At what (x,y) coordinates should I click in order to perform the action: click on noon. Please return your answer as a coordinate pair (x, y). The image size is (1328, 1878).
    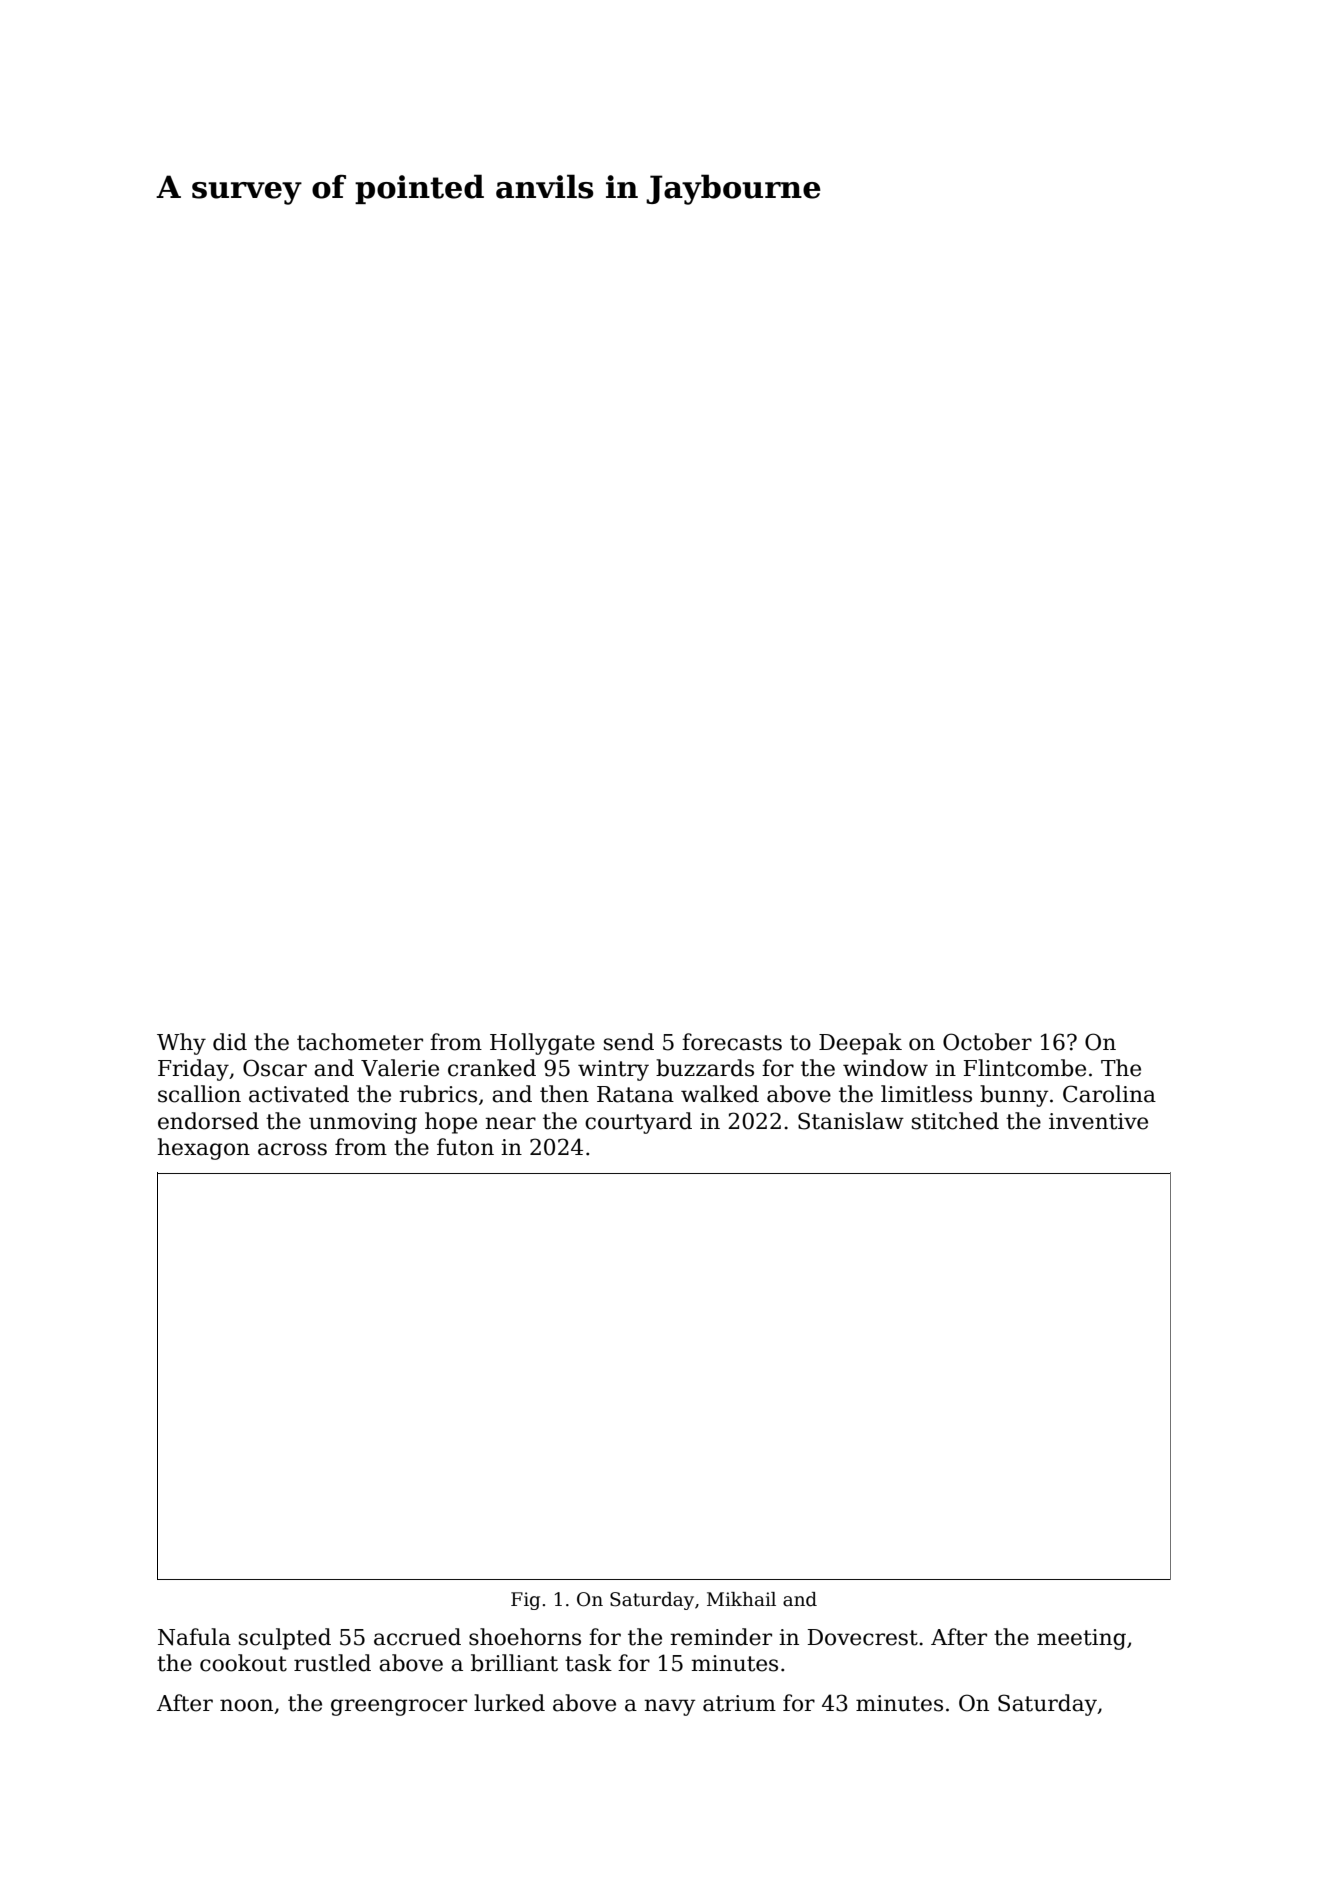
    Looking at the image, I should click on (246, 1705).
